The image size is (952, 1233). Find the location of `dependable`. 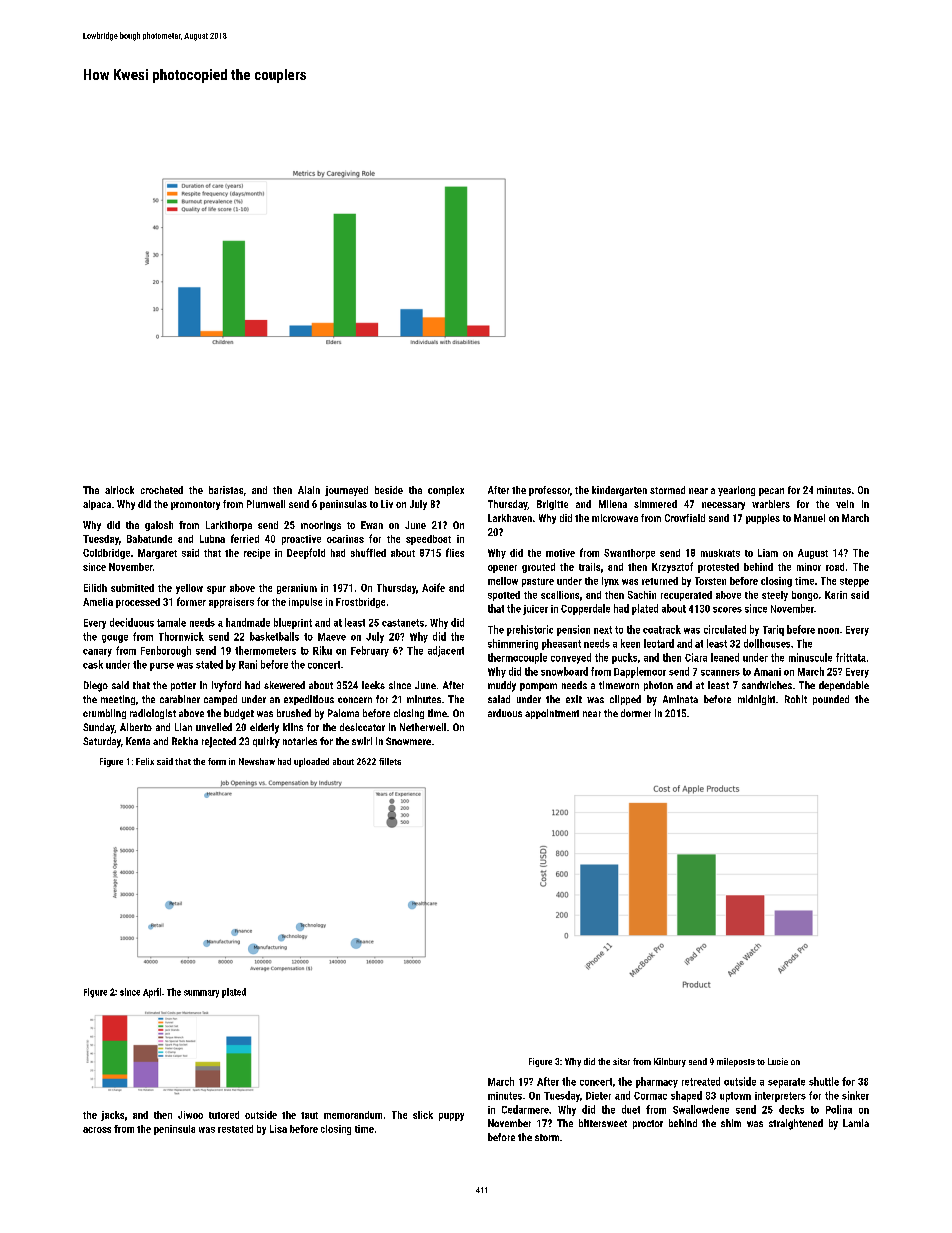

dependable is located at coordinates (844, 686).
